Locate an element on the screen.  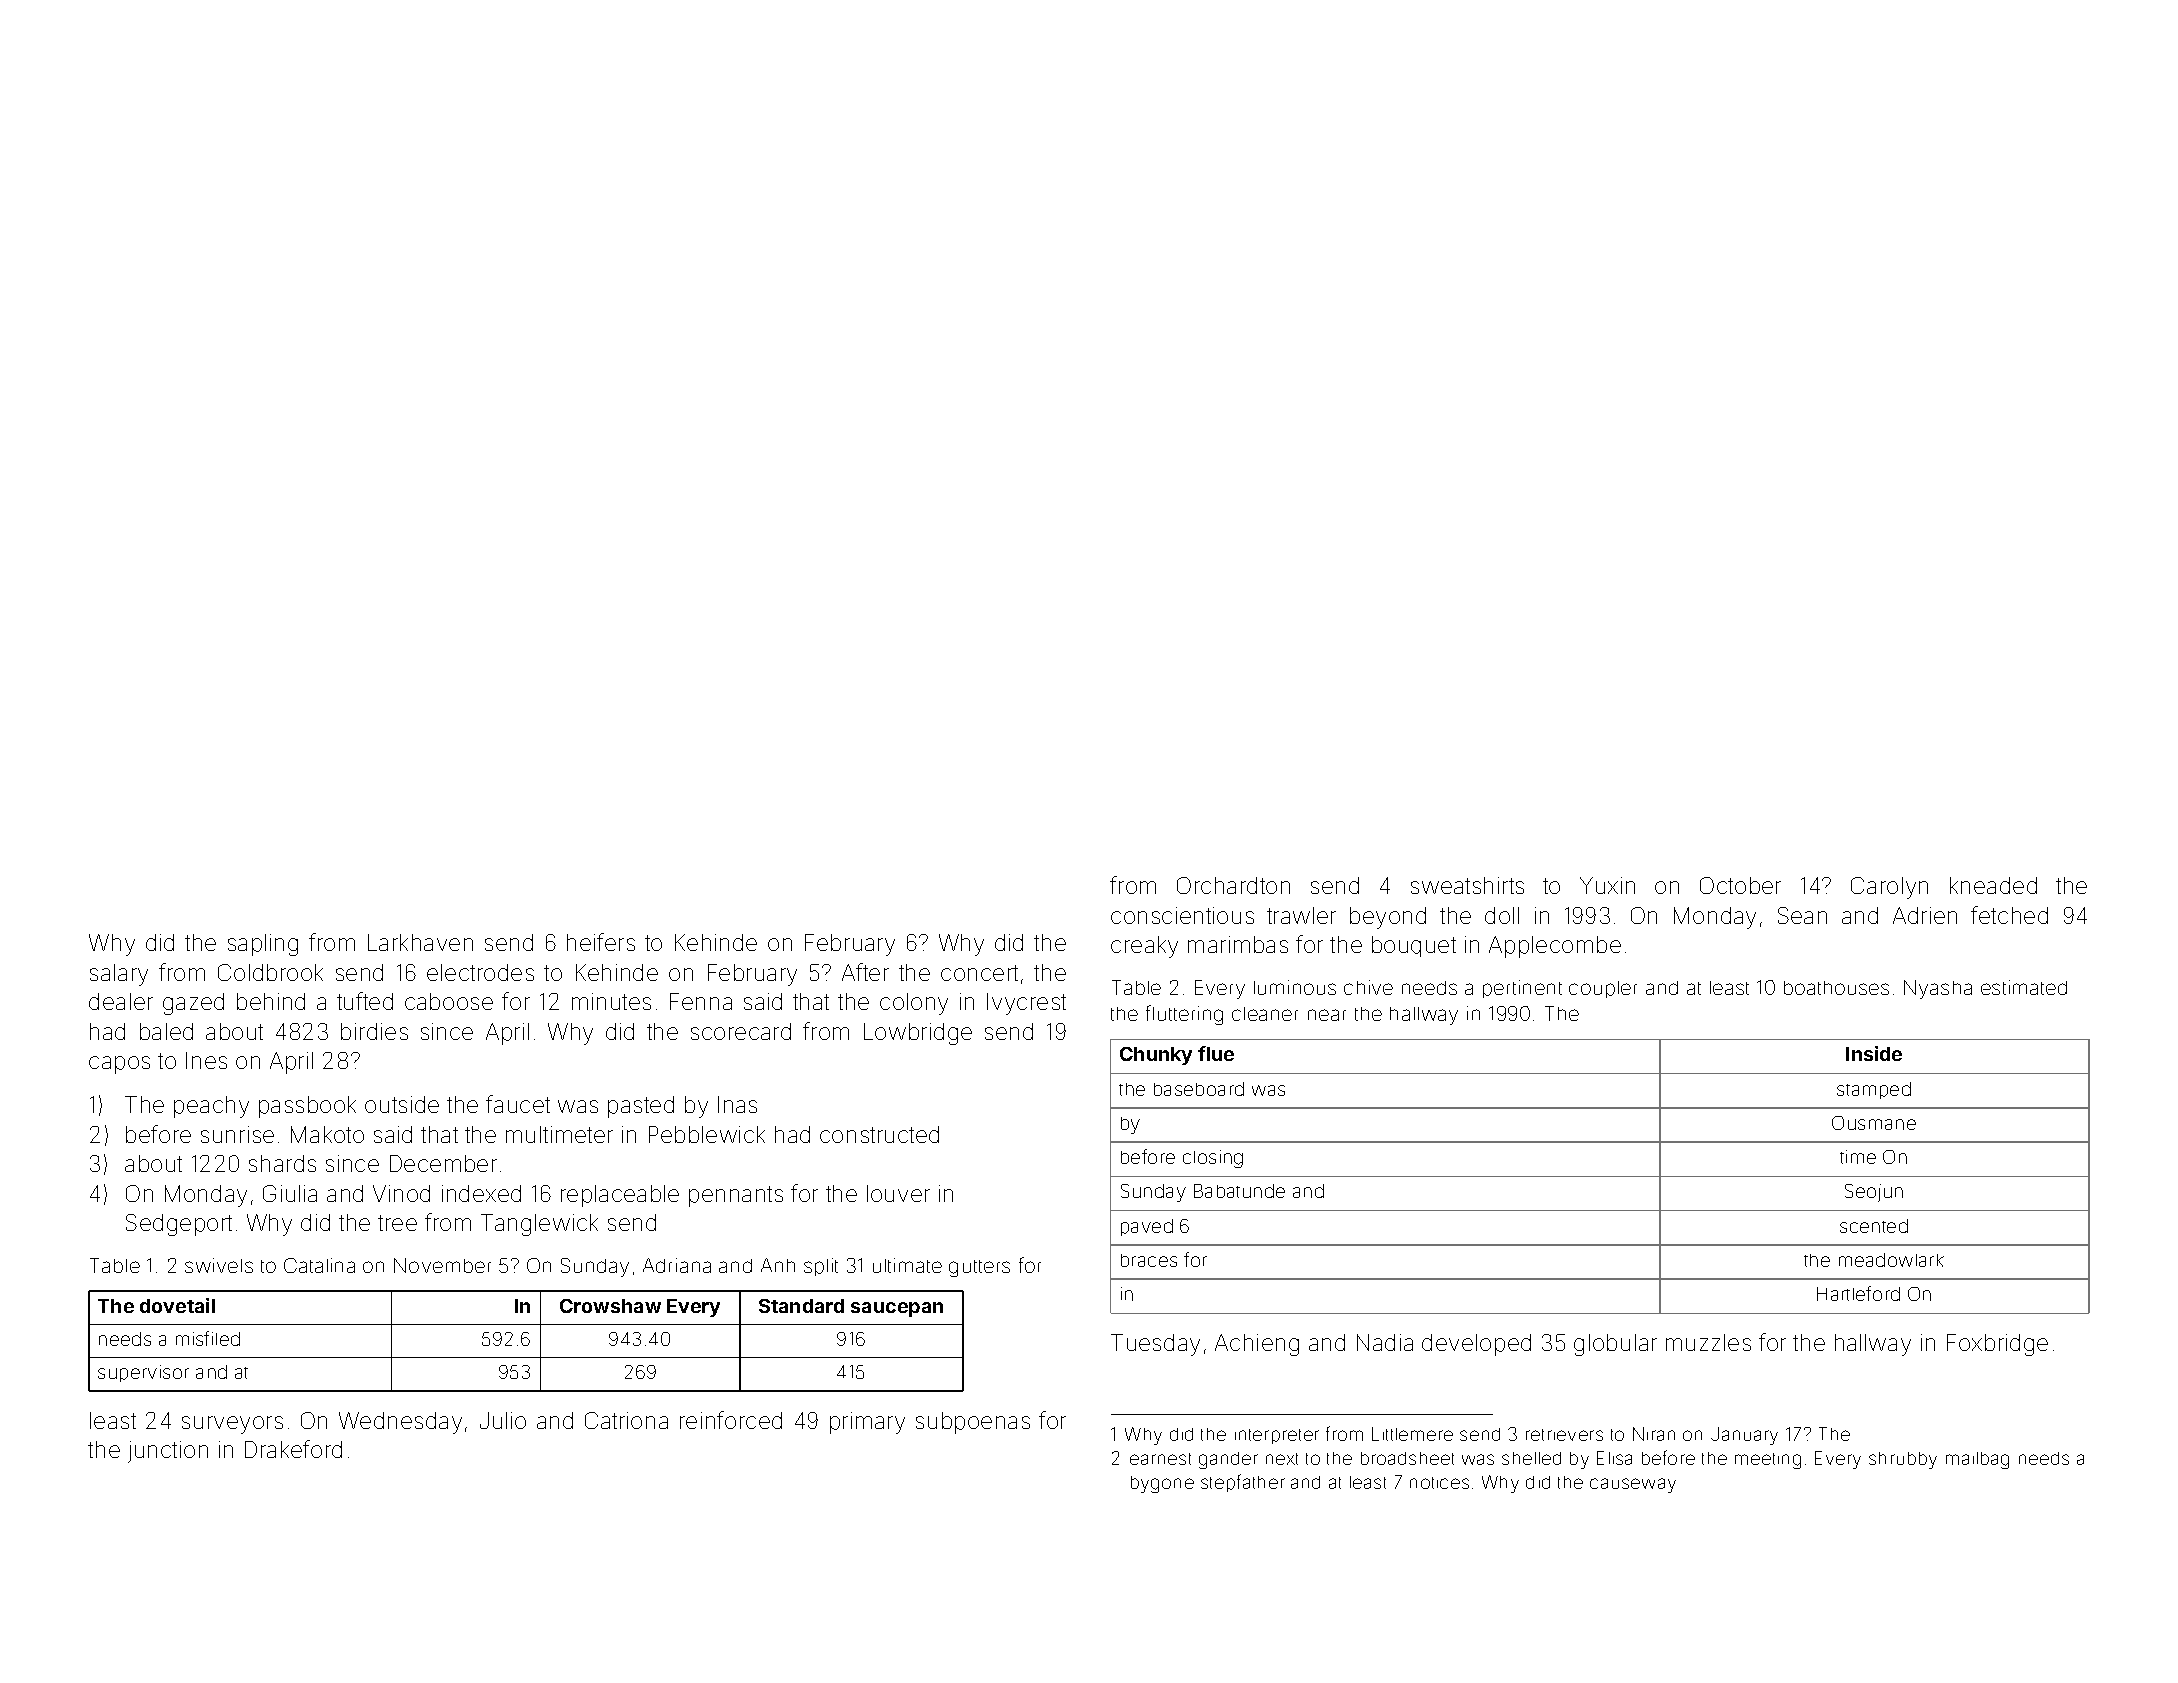
bygone is located at coordinates (1162, 1484).
